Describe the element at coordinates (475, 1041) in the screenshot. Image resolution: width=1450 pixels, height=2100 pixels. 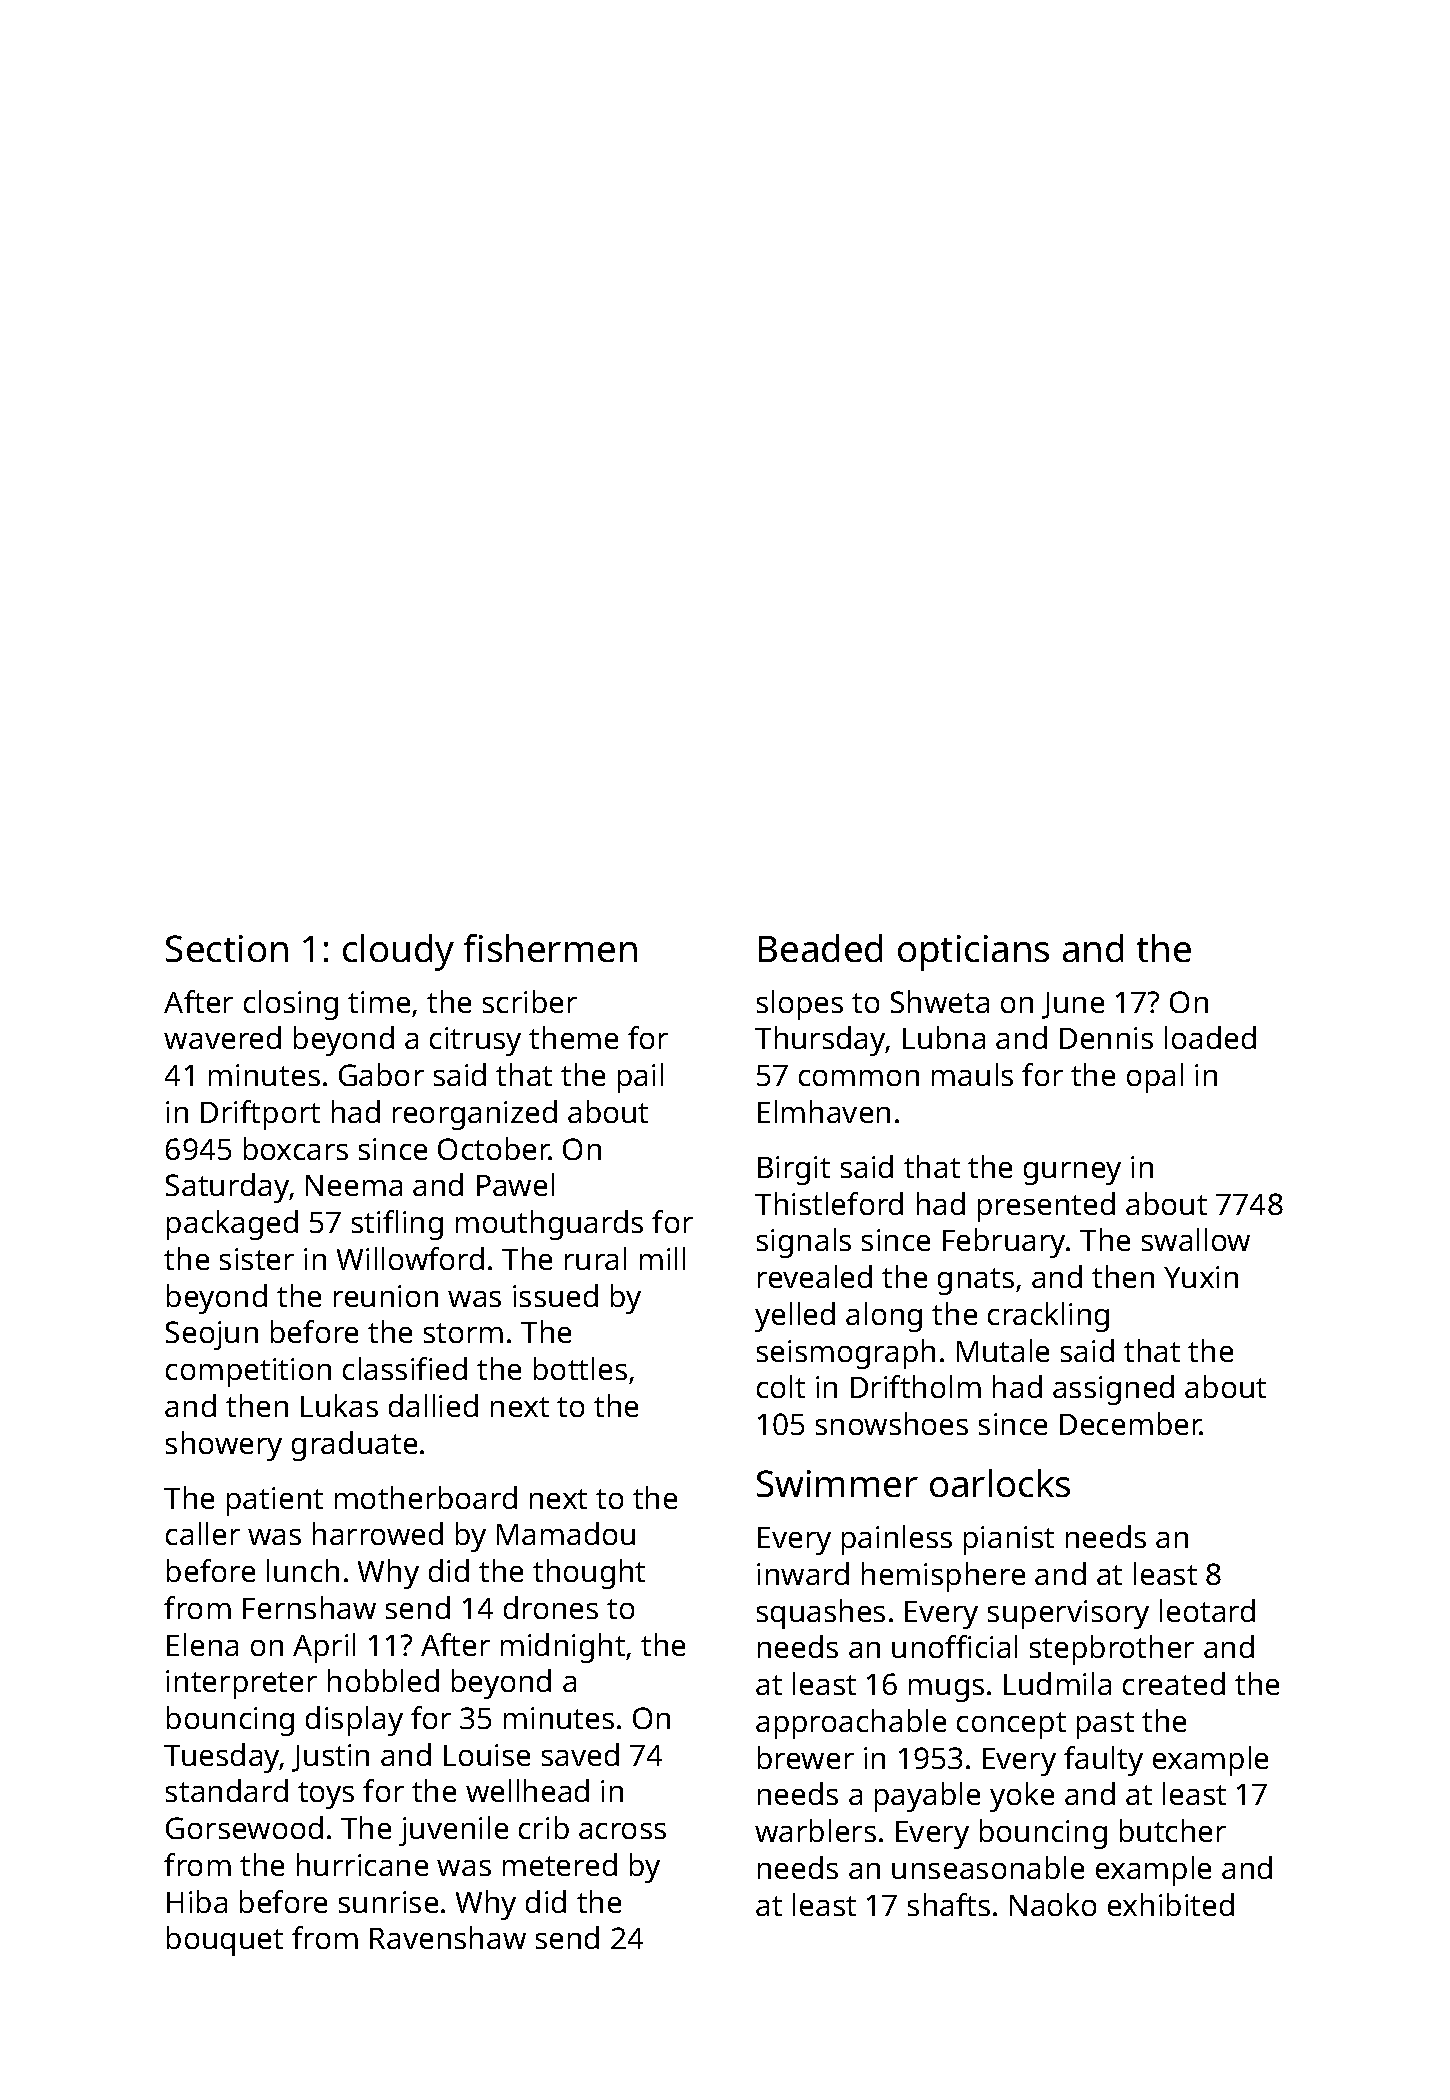
I see `citrusy` at that location.
